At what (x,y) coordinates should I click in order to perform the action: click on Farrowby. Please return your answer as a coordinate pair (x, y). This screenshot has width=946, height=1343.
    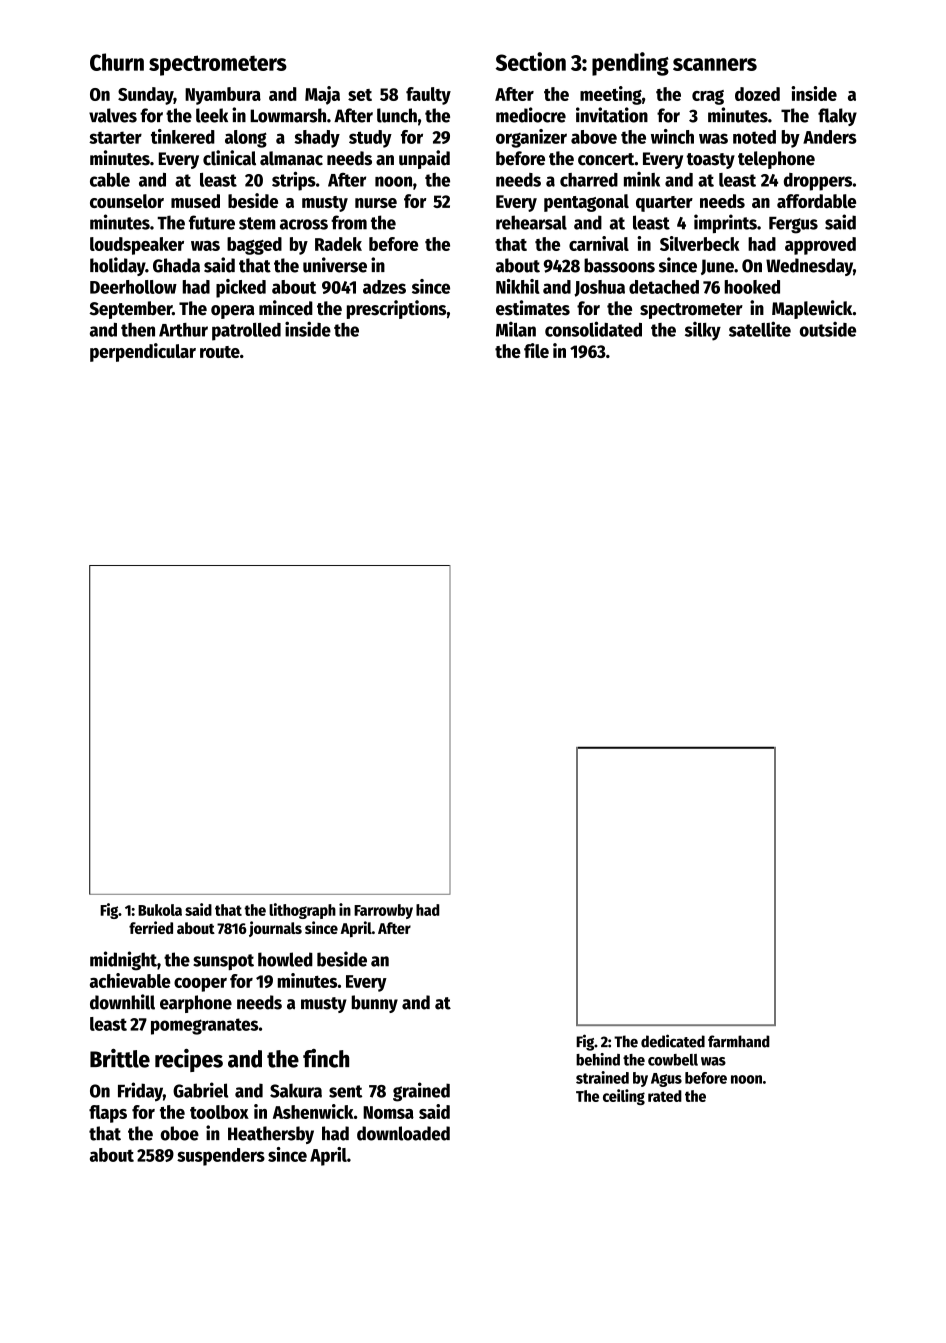
    Looking at the image, I should click on (383, 911).
